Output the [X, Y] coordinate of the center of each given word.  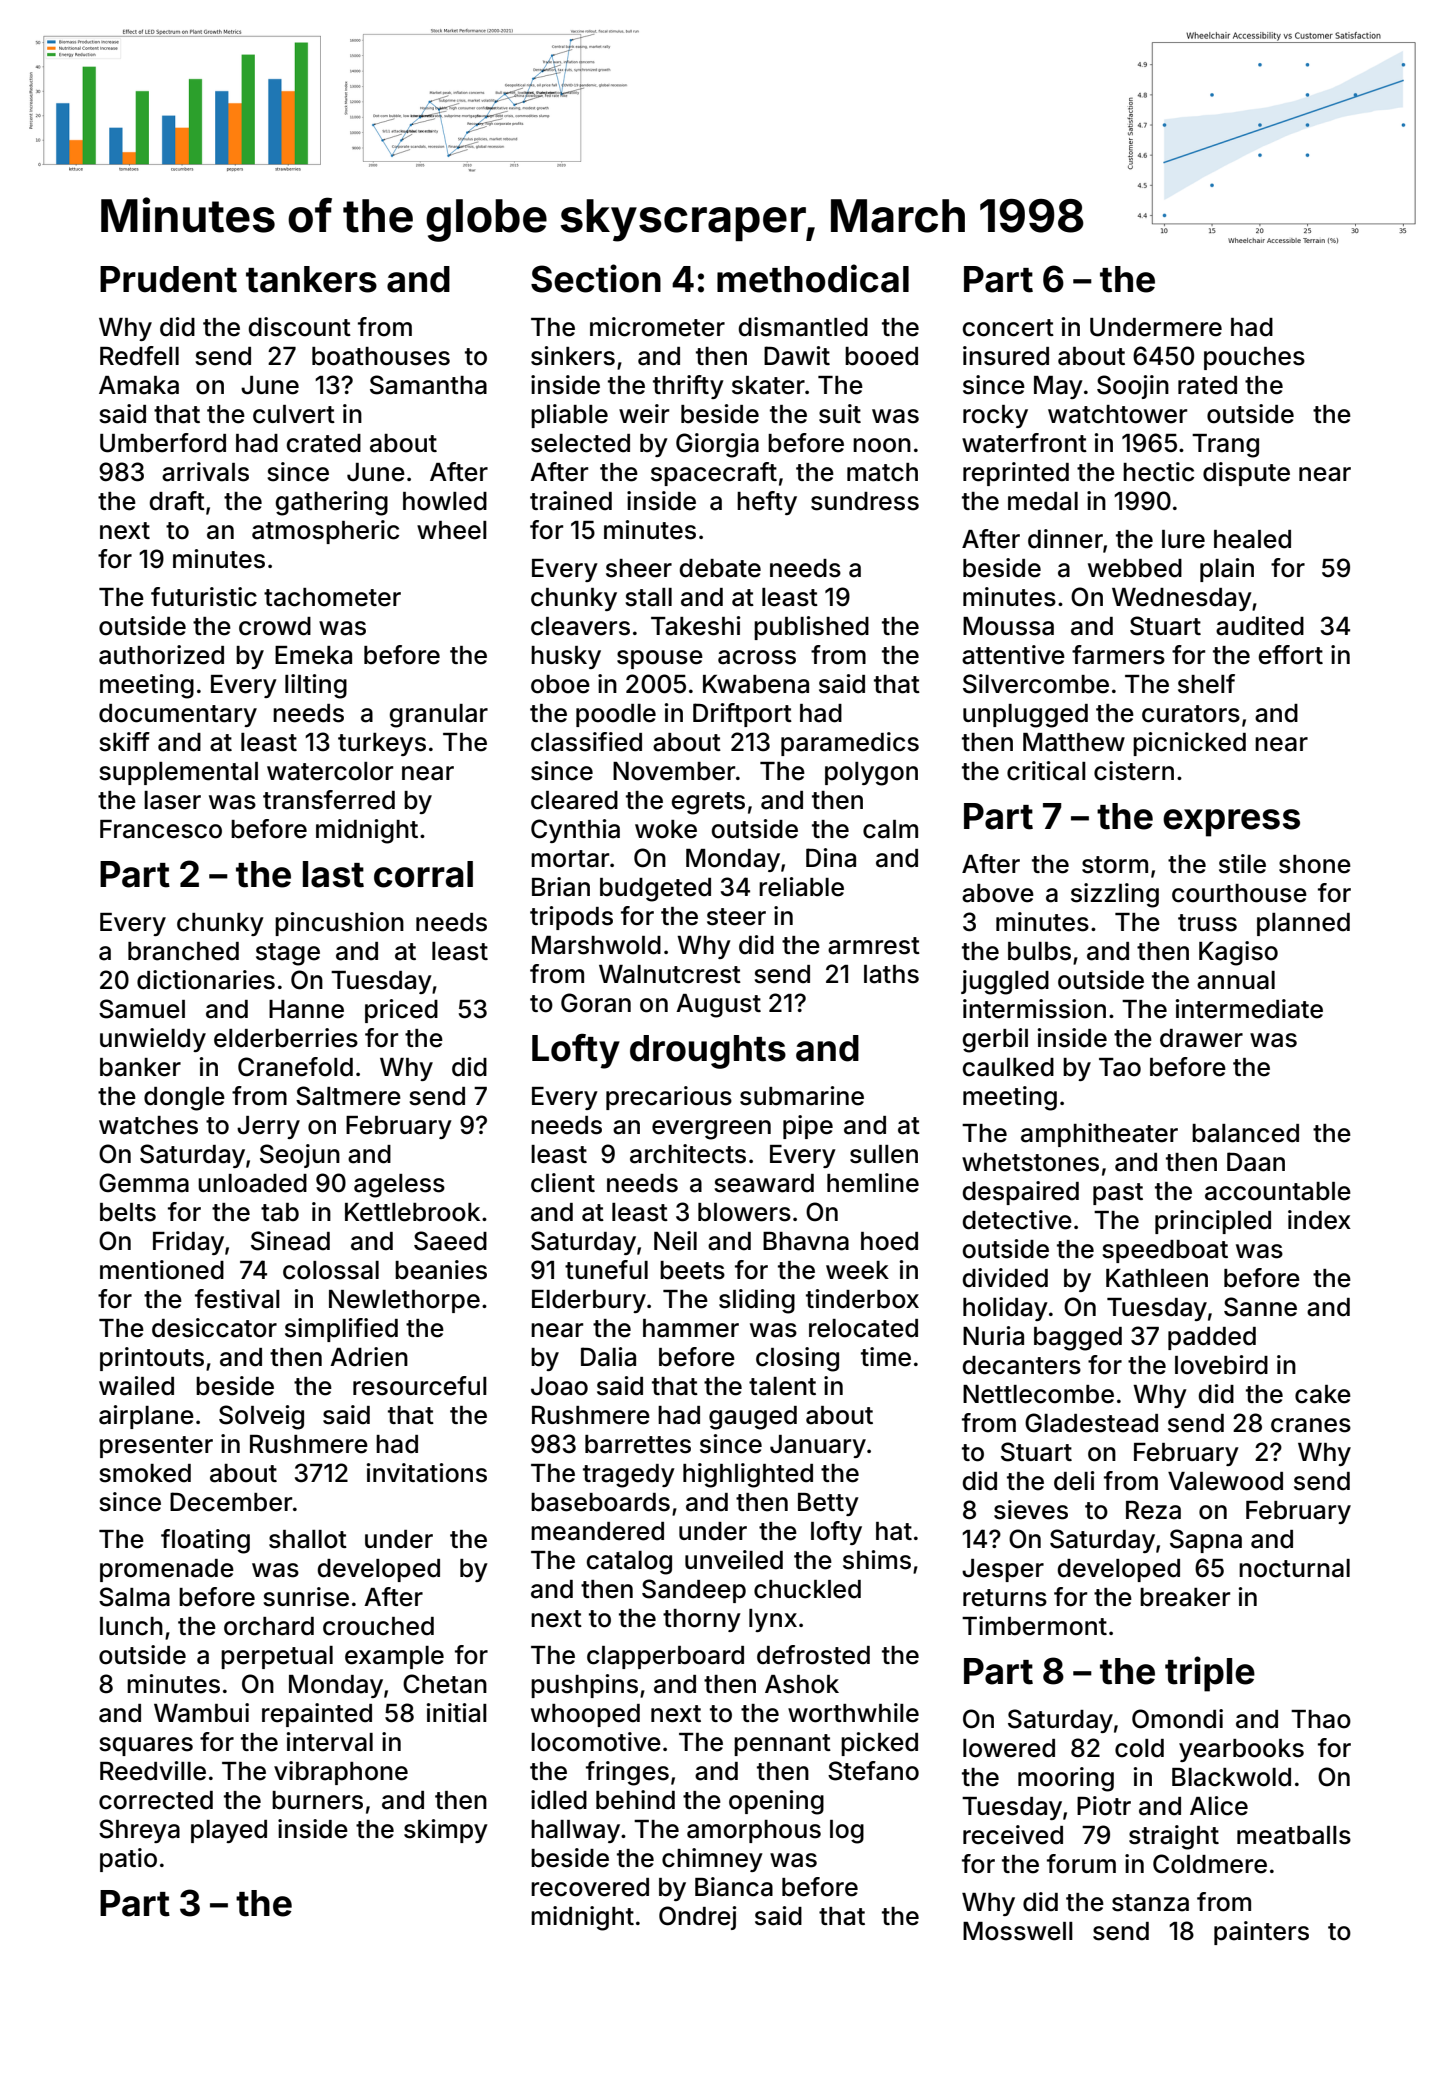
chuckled [807, 1589]
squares [146, 1746]
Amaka [139, 385]
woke [666, 829]
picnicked [1189, 744]
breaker [1185, 1597]
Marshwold [596, 945]
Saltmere [348, 1096]
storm [1115, 865]
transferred [329, 800]
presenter [156, 1447]
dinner [1065, 539]
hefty [767, 503]
